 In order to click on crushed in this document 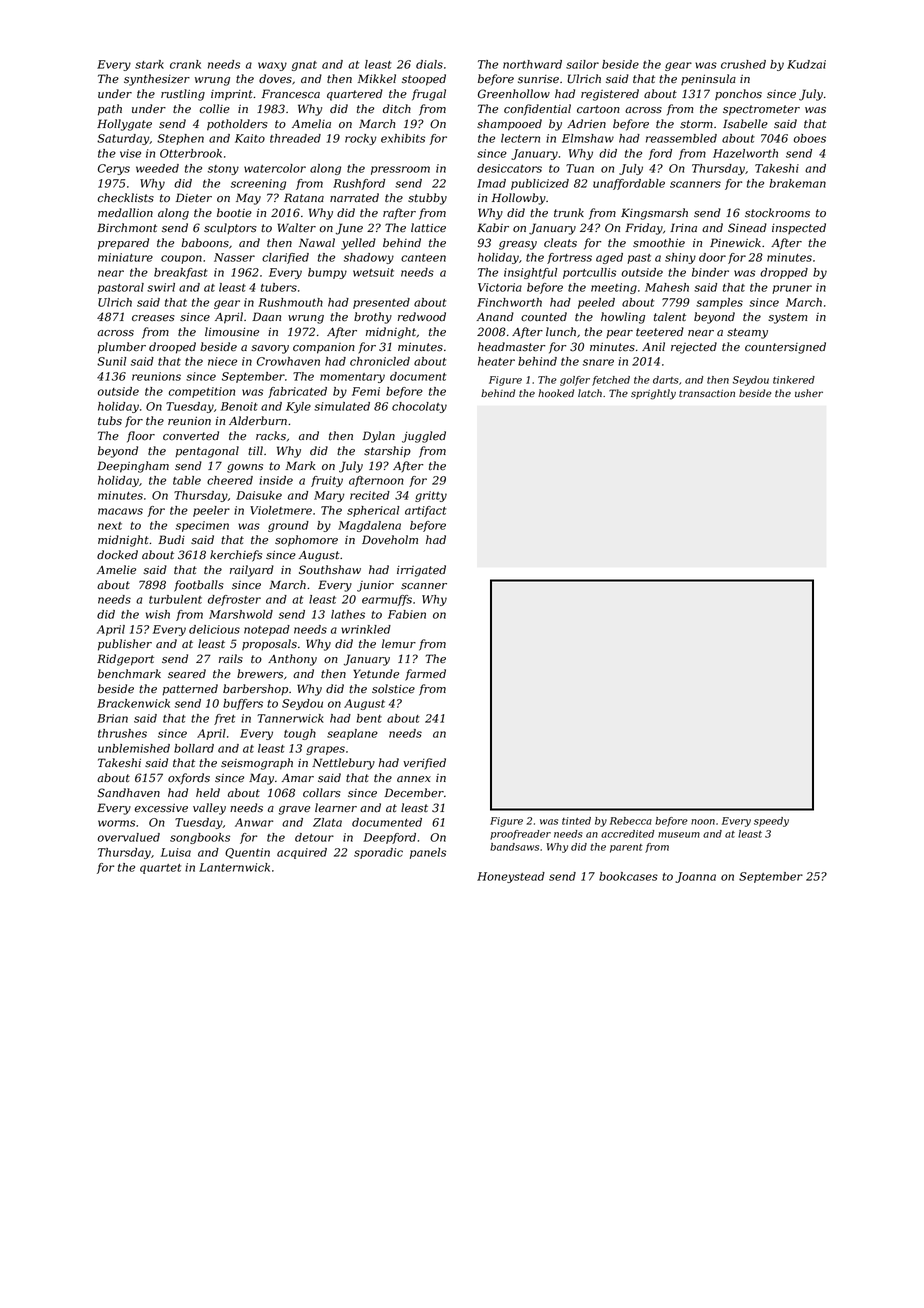, I will do `click(743, 64)`.
